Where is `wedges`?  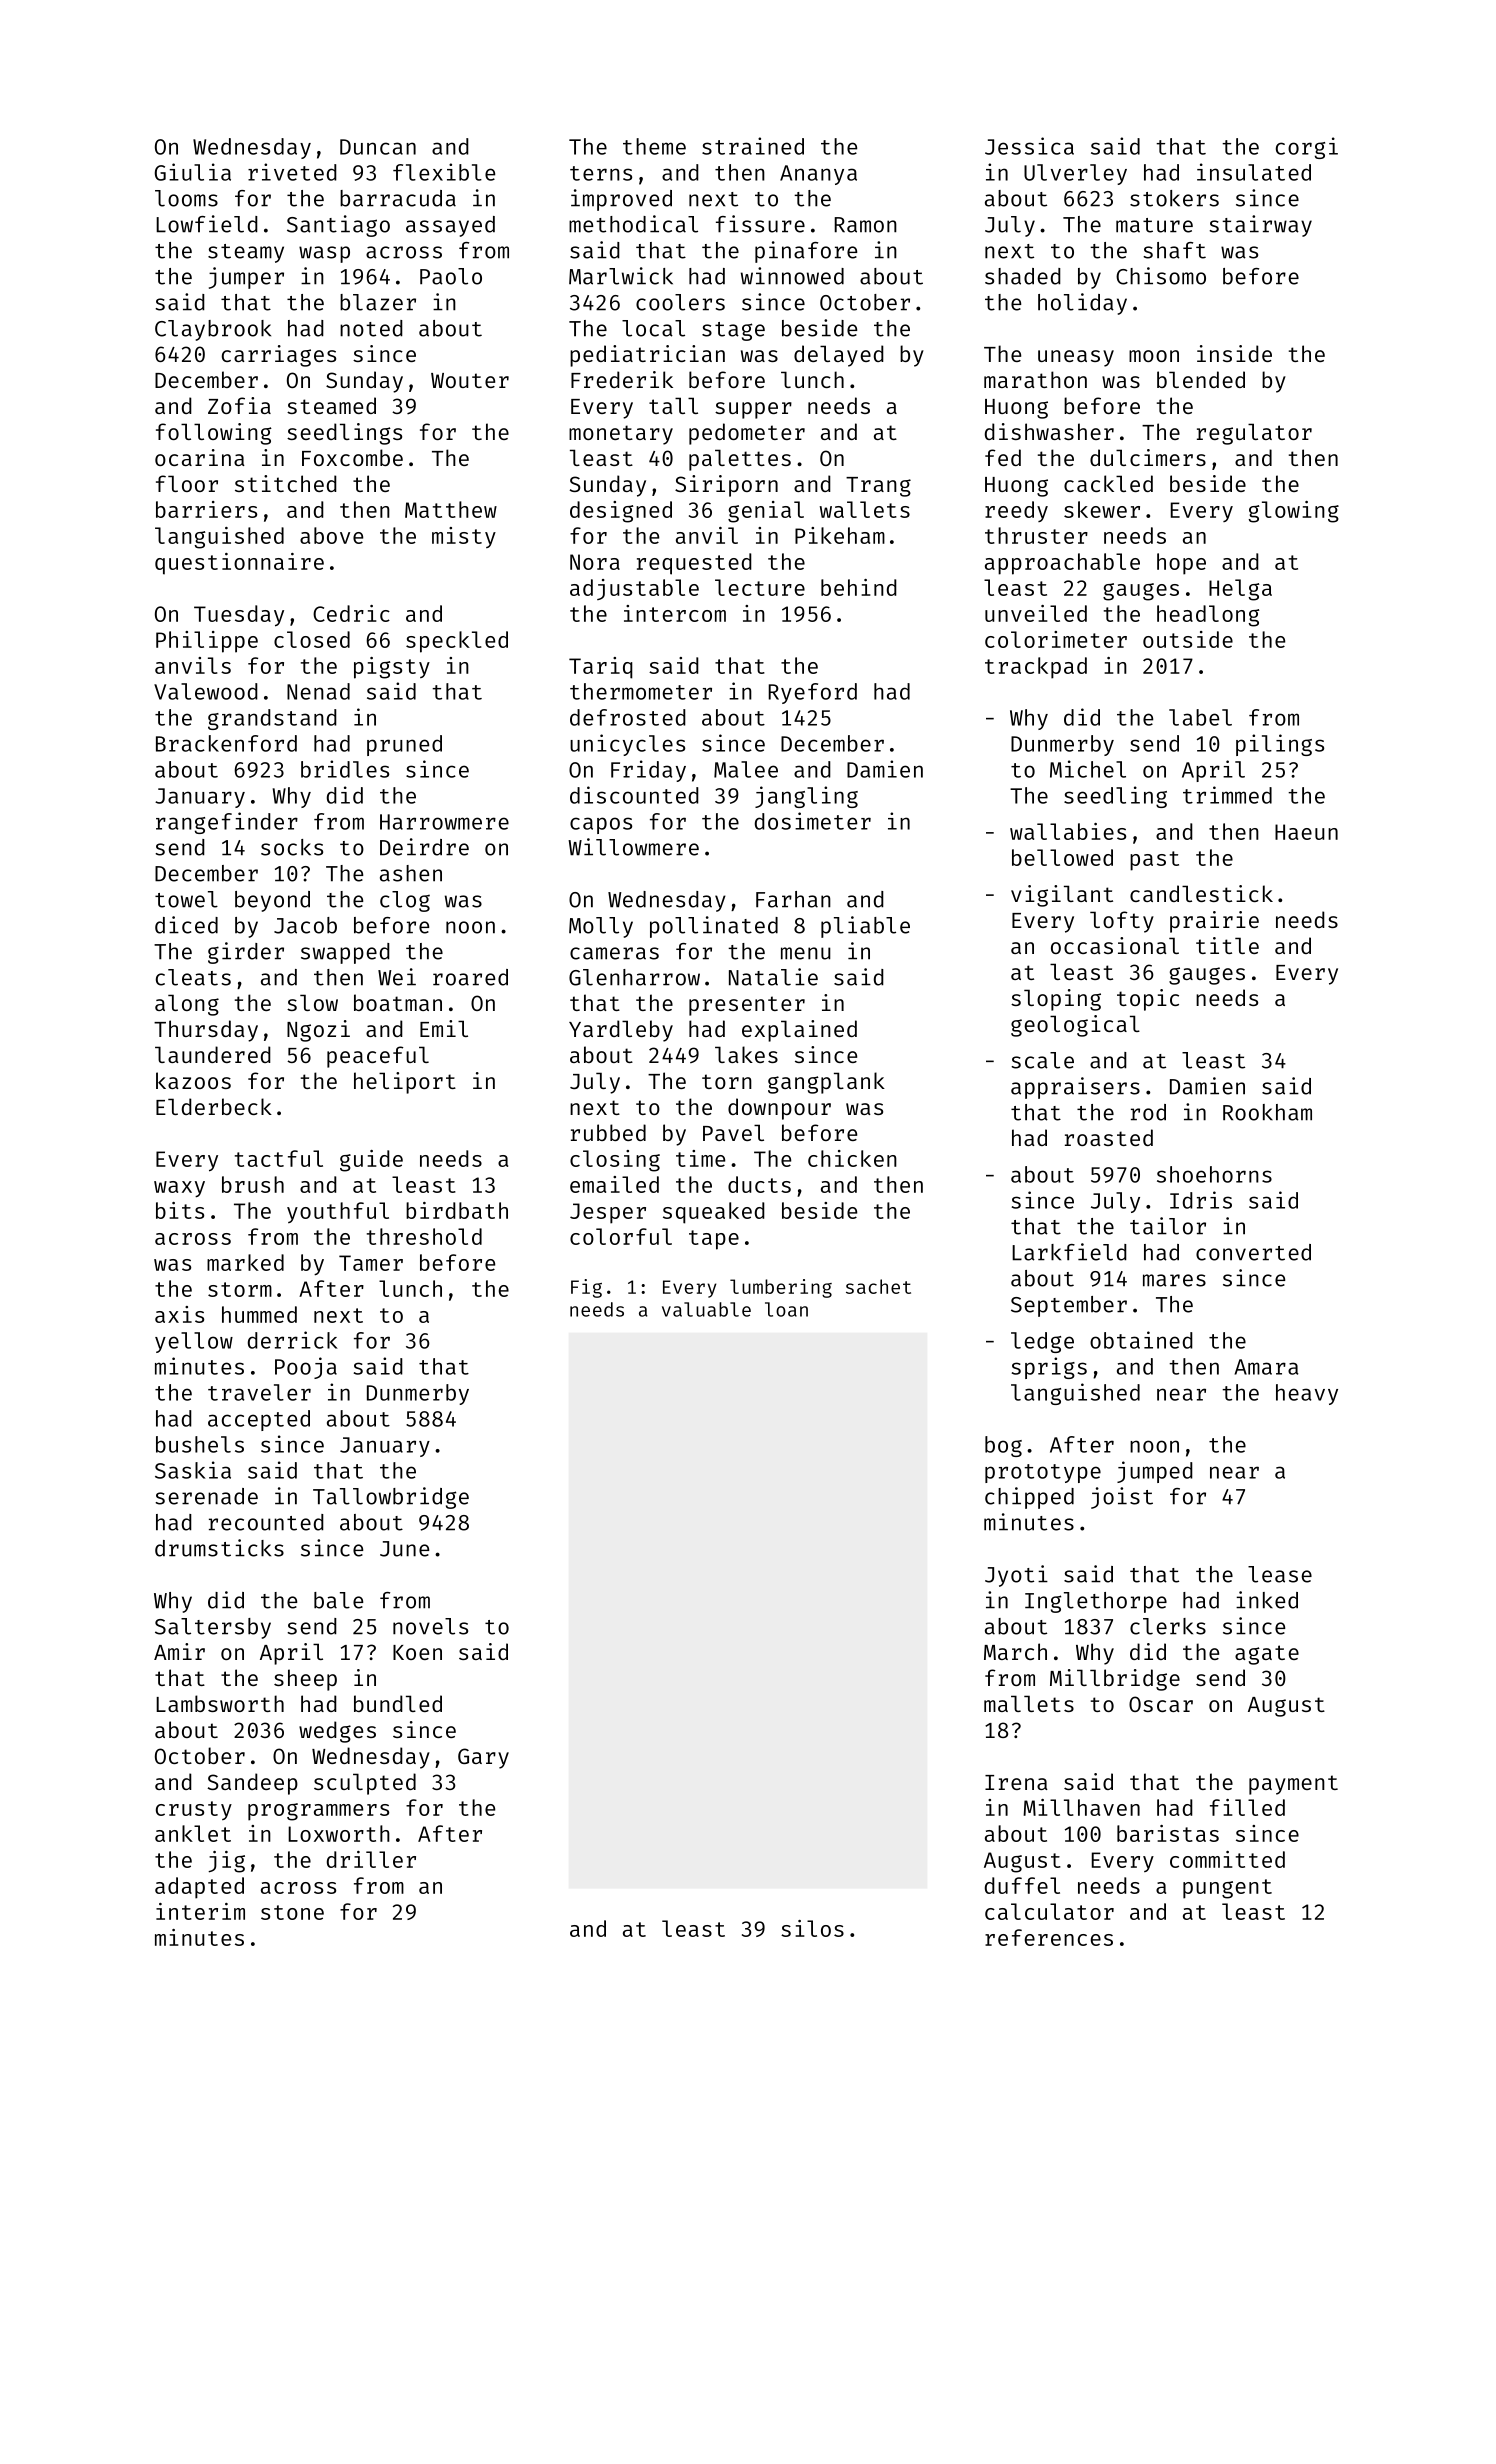
wedges is located at coordinates (337, 1732).
